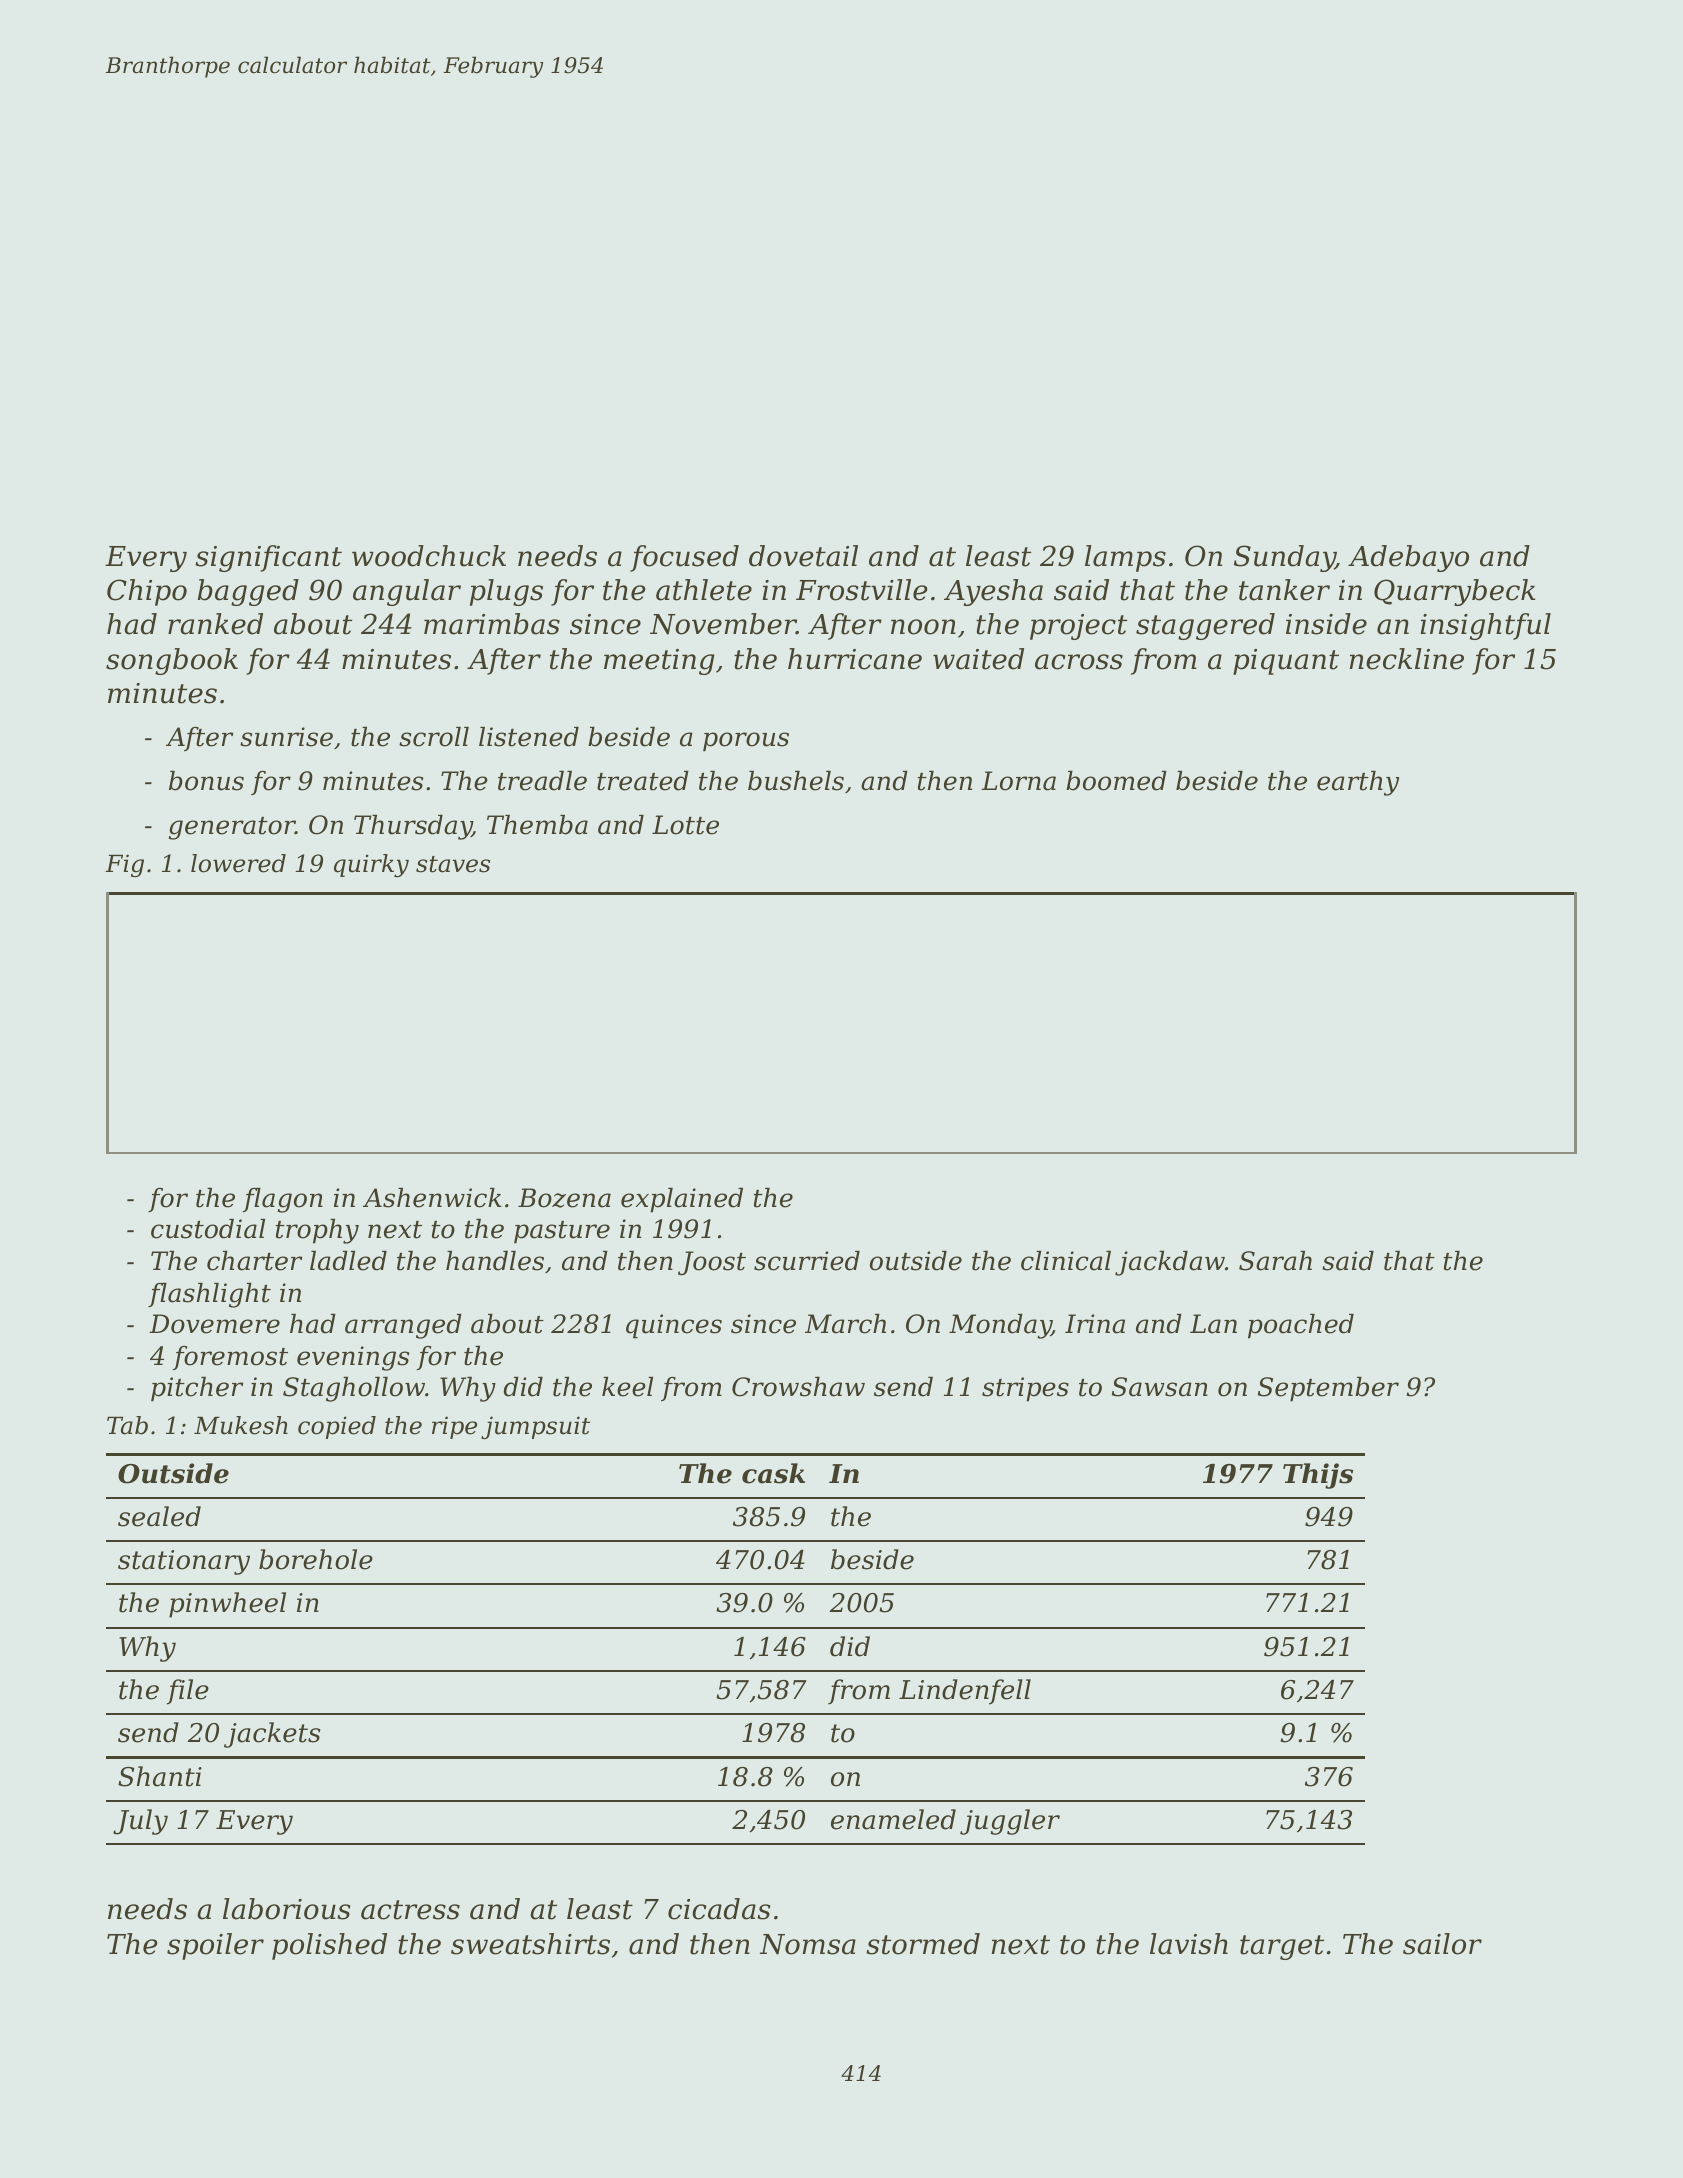  Describe the element at coordinates (1358, 783) in the page. I see `earthy` at that location.
